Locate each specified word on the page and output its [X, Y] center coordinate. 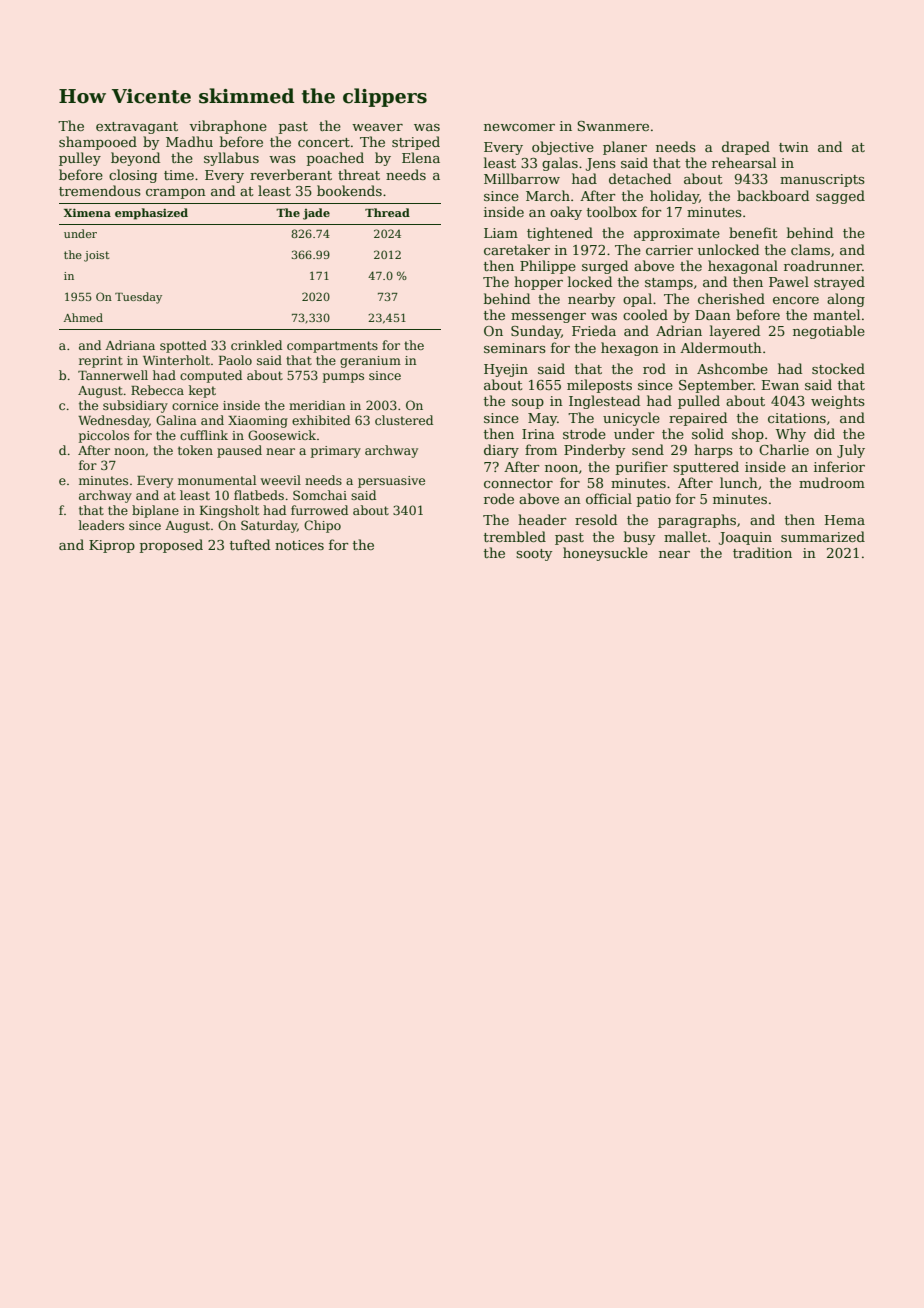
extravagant [137, 128]
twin [794, 147]
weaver [377, 127]
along [846, 300]
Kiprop [112, 546]
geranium [370, 362]
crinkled [256, 345]
